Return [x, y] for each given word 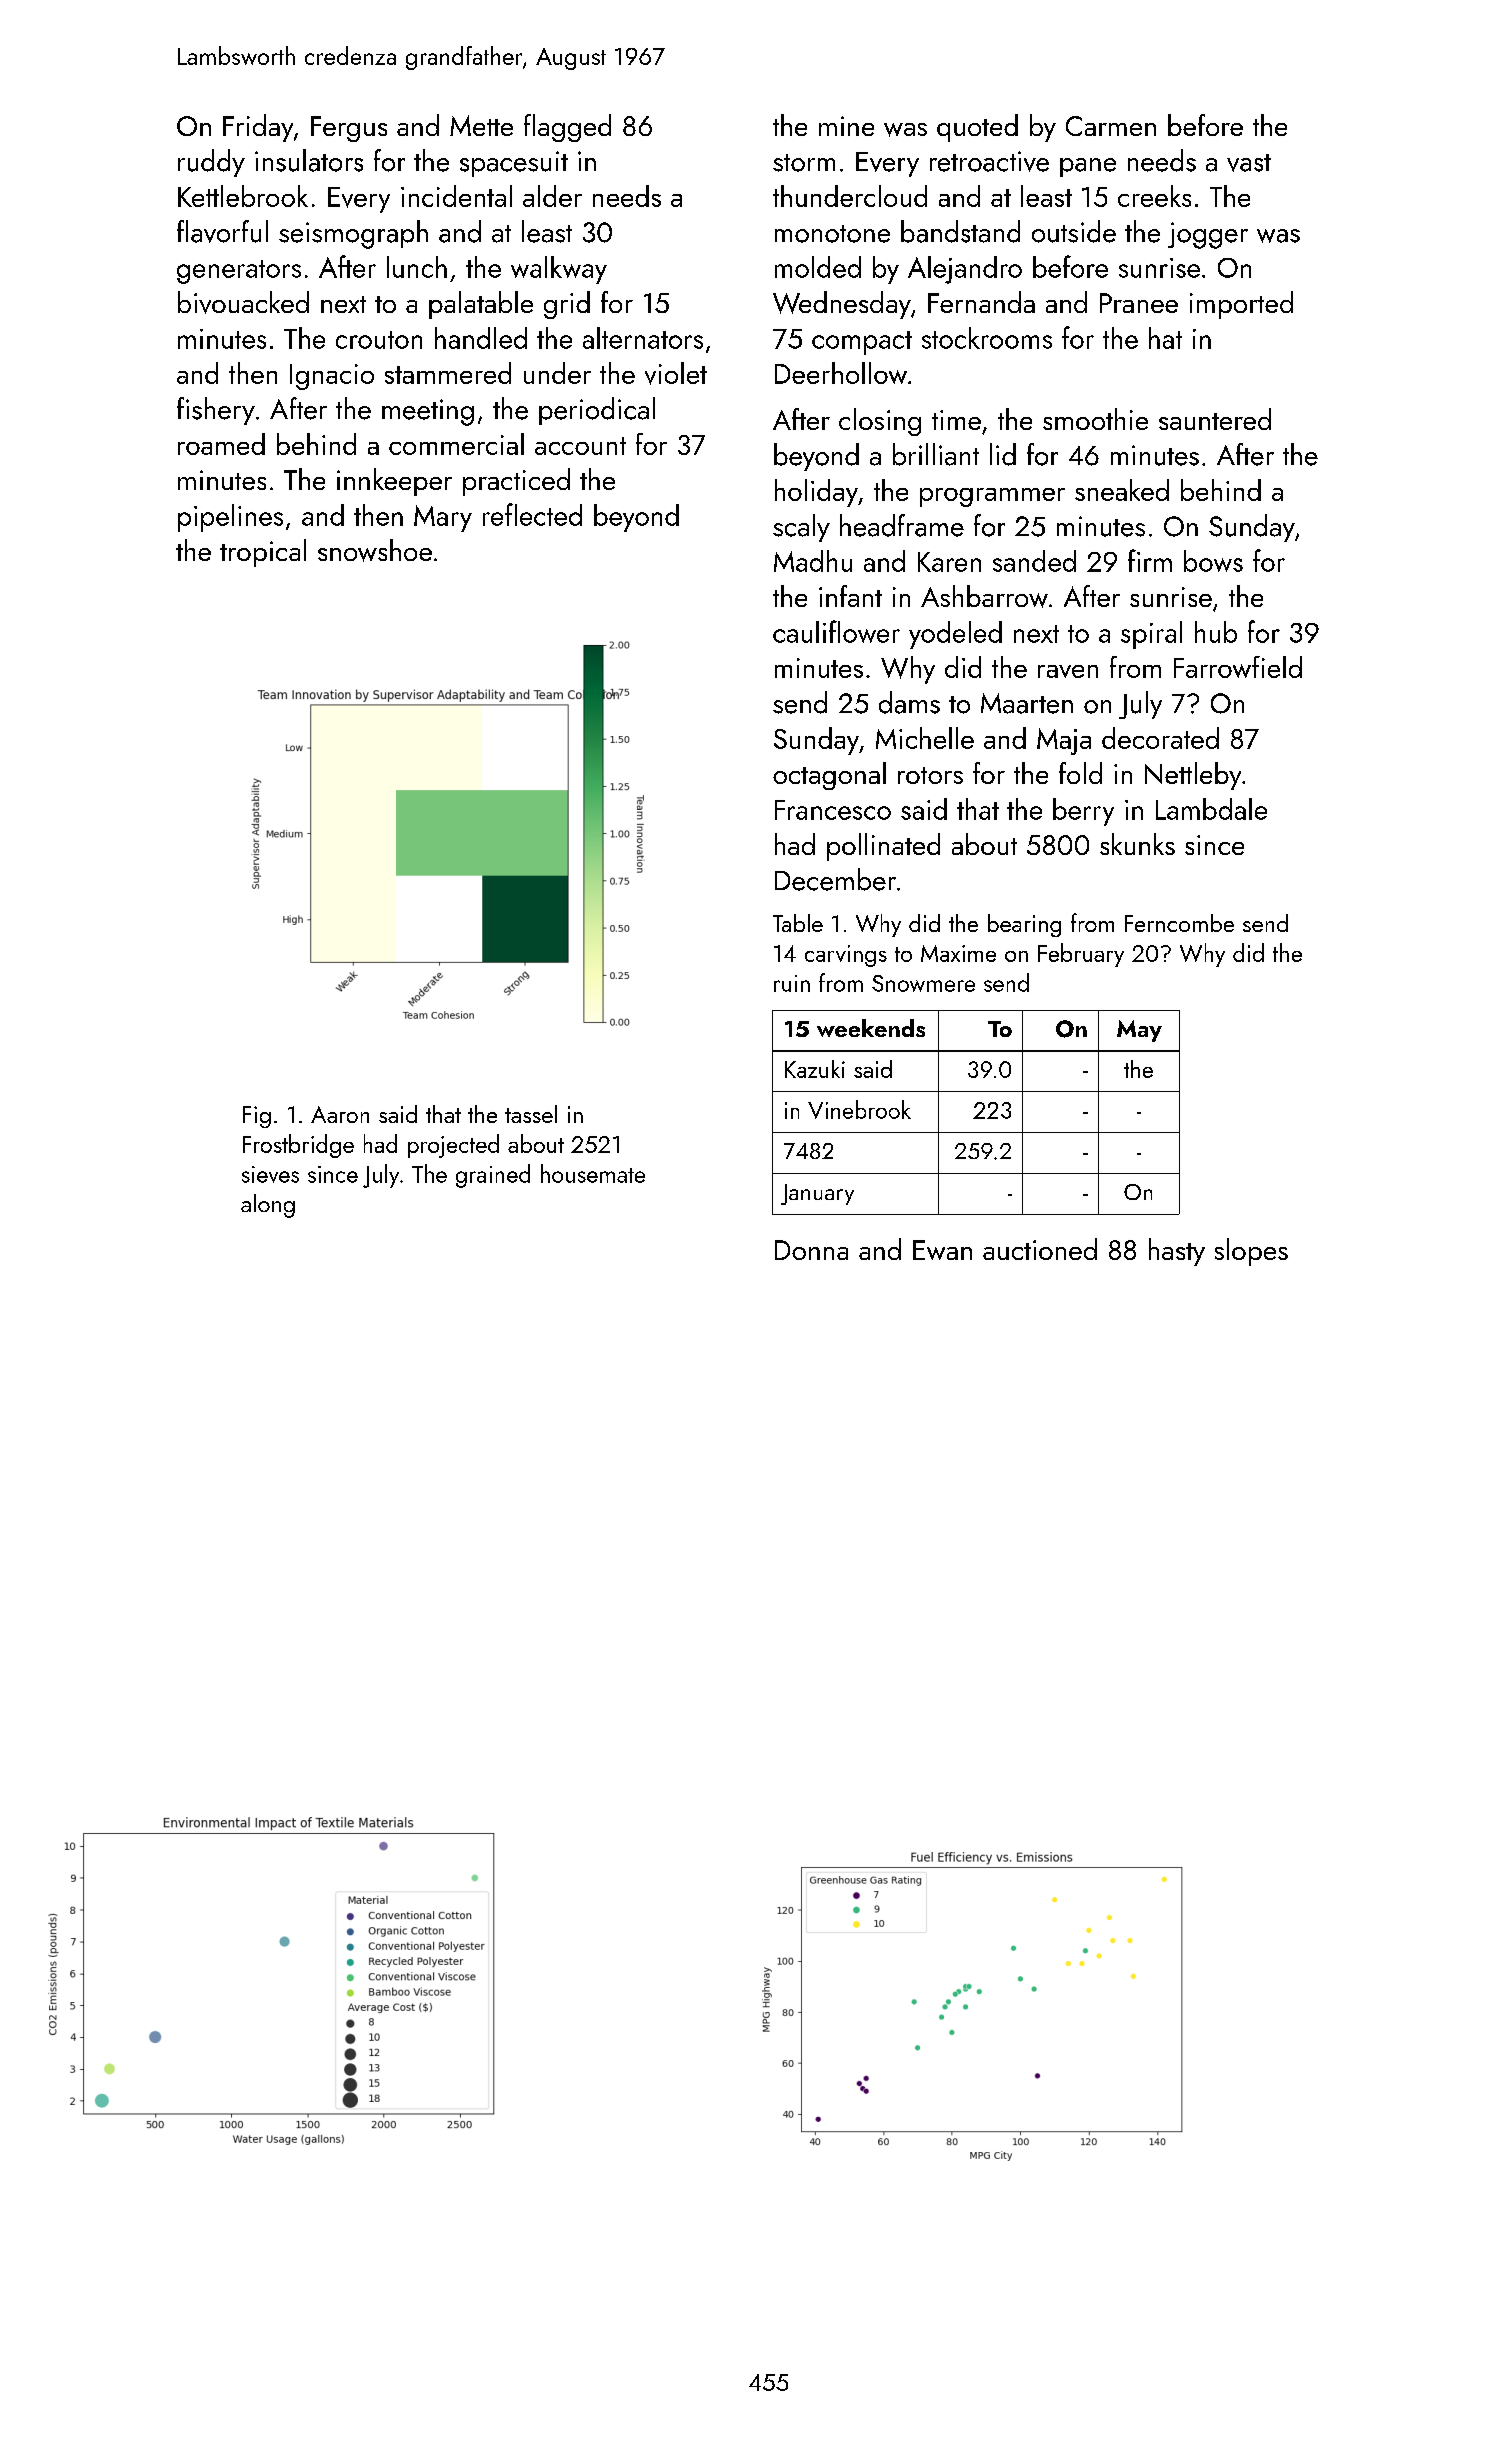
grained [493, 1176]
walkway [559, 270]
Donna [811, 1250]
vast [1249, 163]
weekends [871, 1028]
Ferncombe [1179, 923]
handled [481, 338]
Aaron [340, 1114]
